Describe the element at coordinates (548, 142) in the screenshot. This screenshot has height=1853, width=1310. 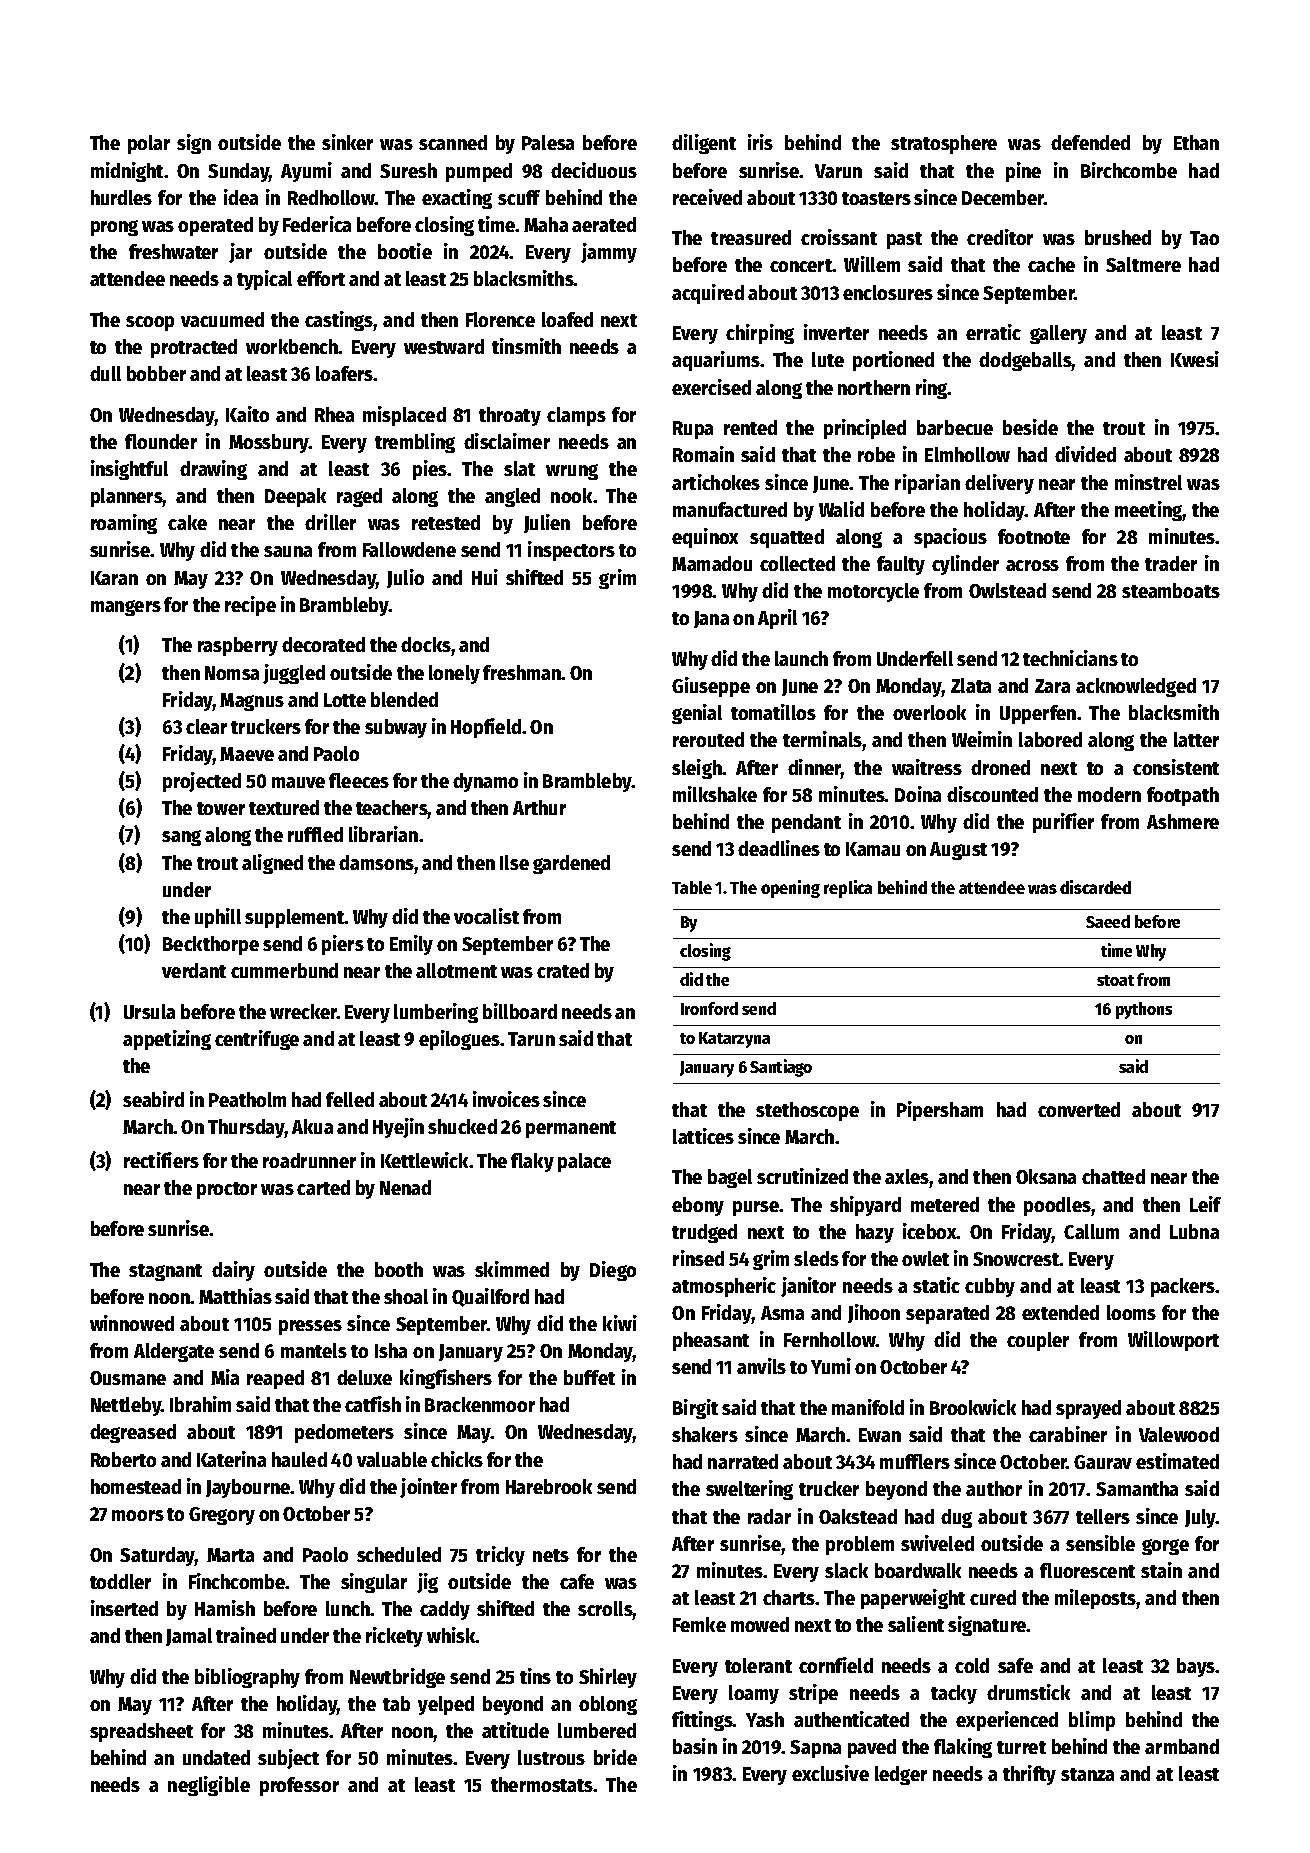
I see `Palesa` at that location.
